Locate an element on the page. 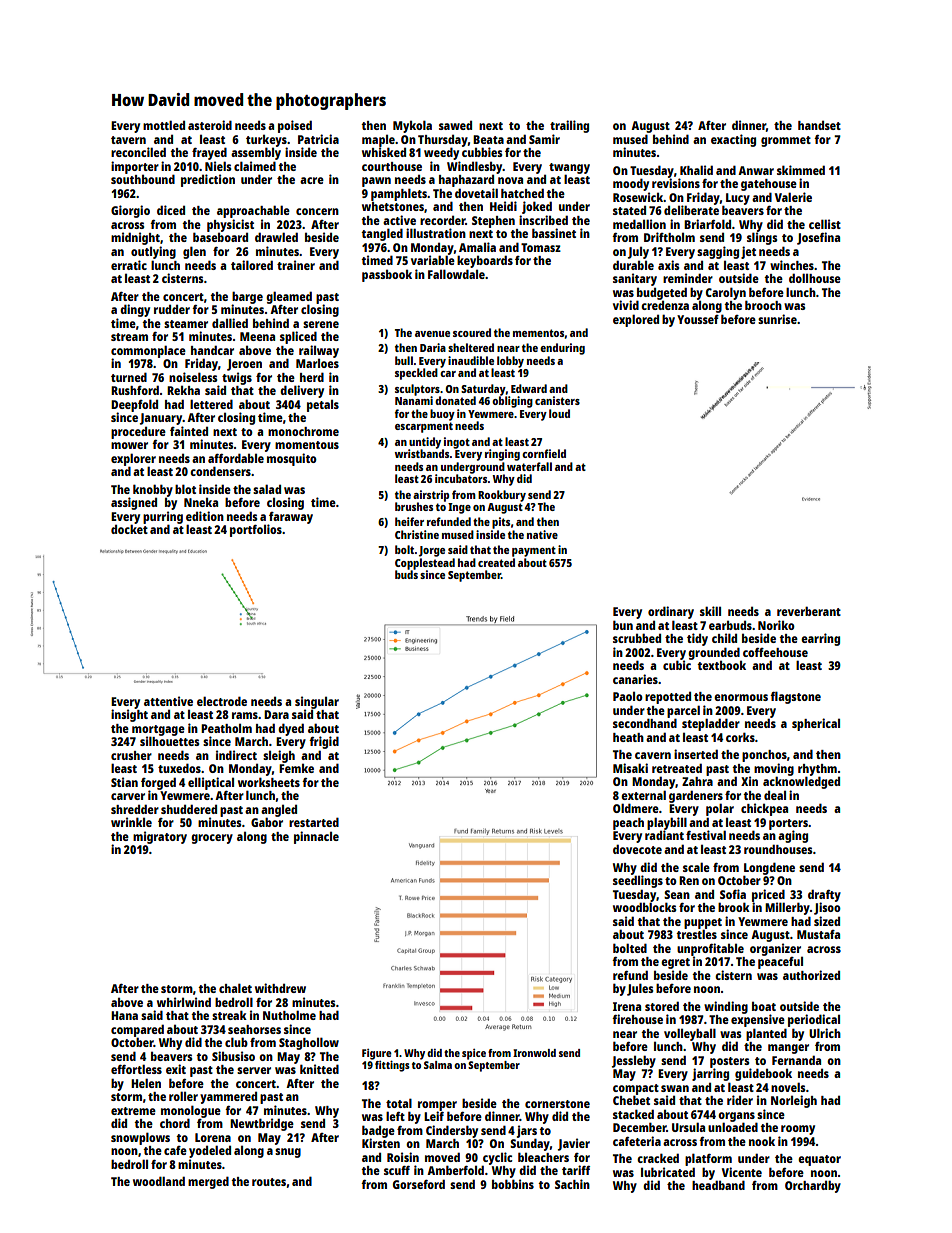 This document has width=952, height=1233. brooch is located at coordinates (763, 305).
